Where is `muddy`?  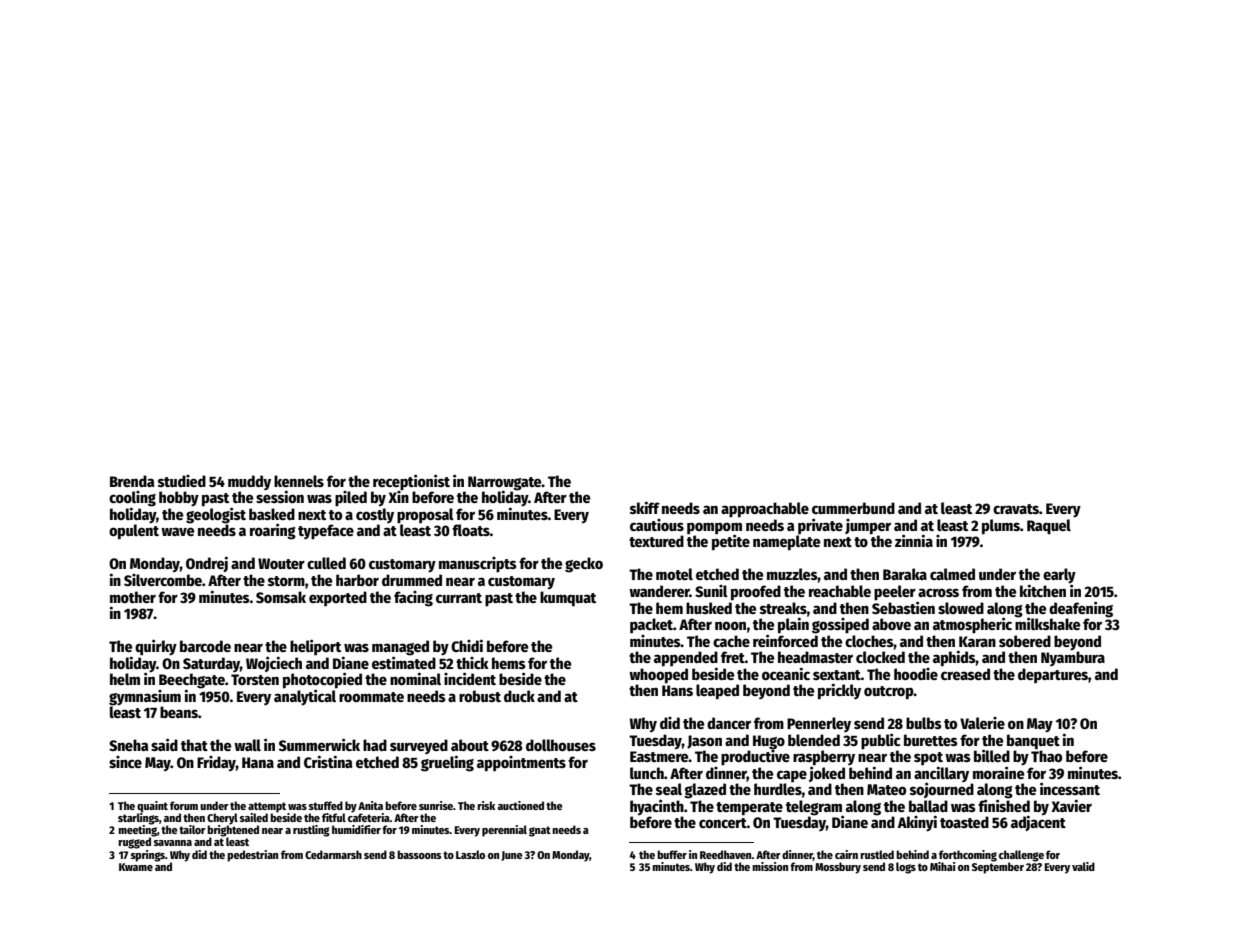
muddy is located at coordinates (249, 482).
